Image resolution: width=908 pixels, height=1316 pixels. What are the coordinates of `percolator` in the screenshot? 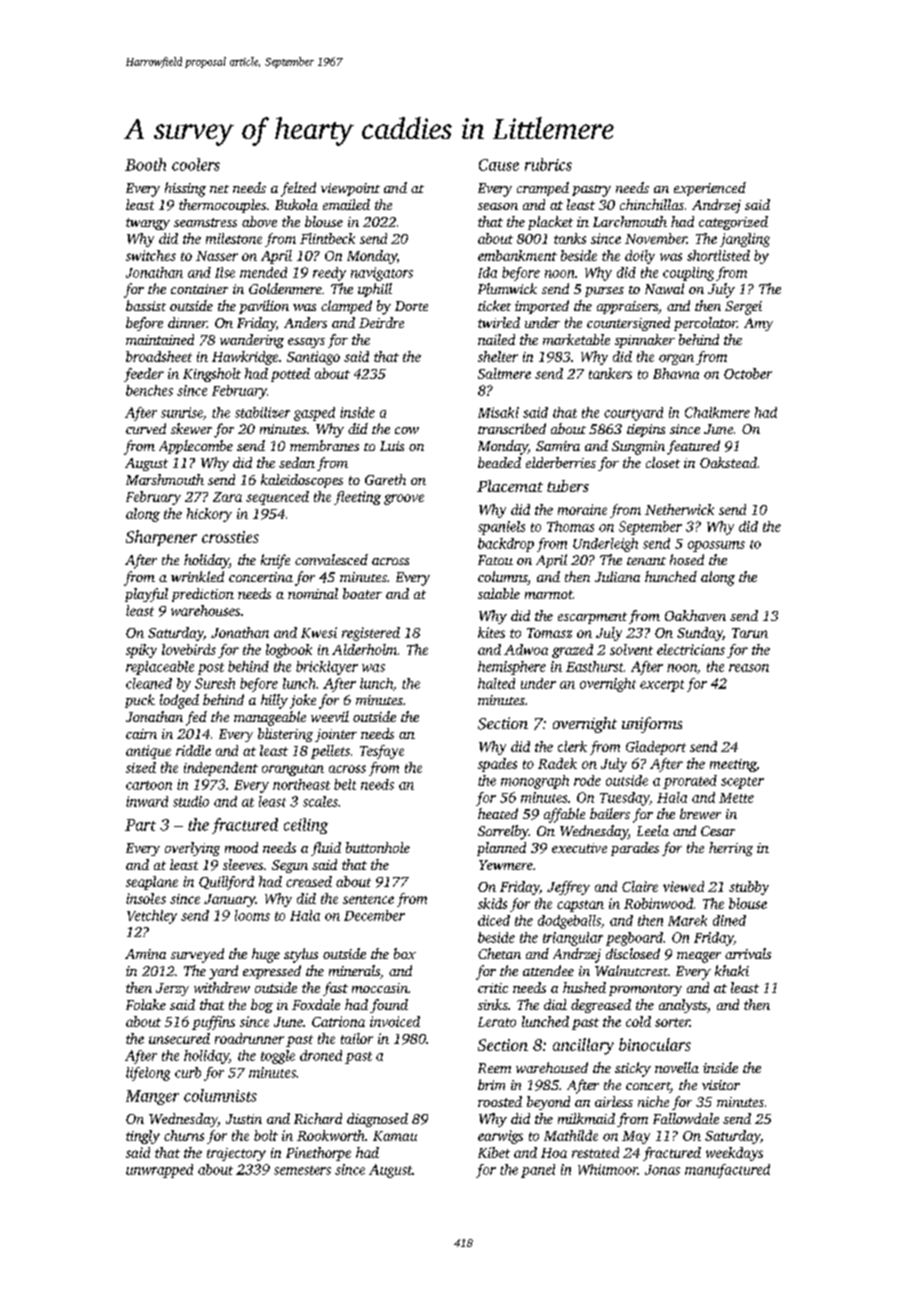 It's located at (705, 324).
